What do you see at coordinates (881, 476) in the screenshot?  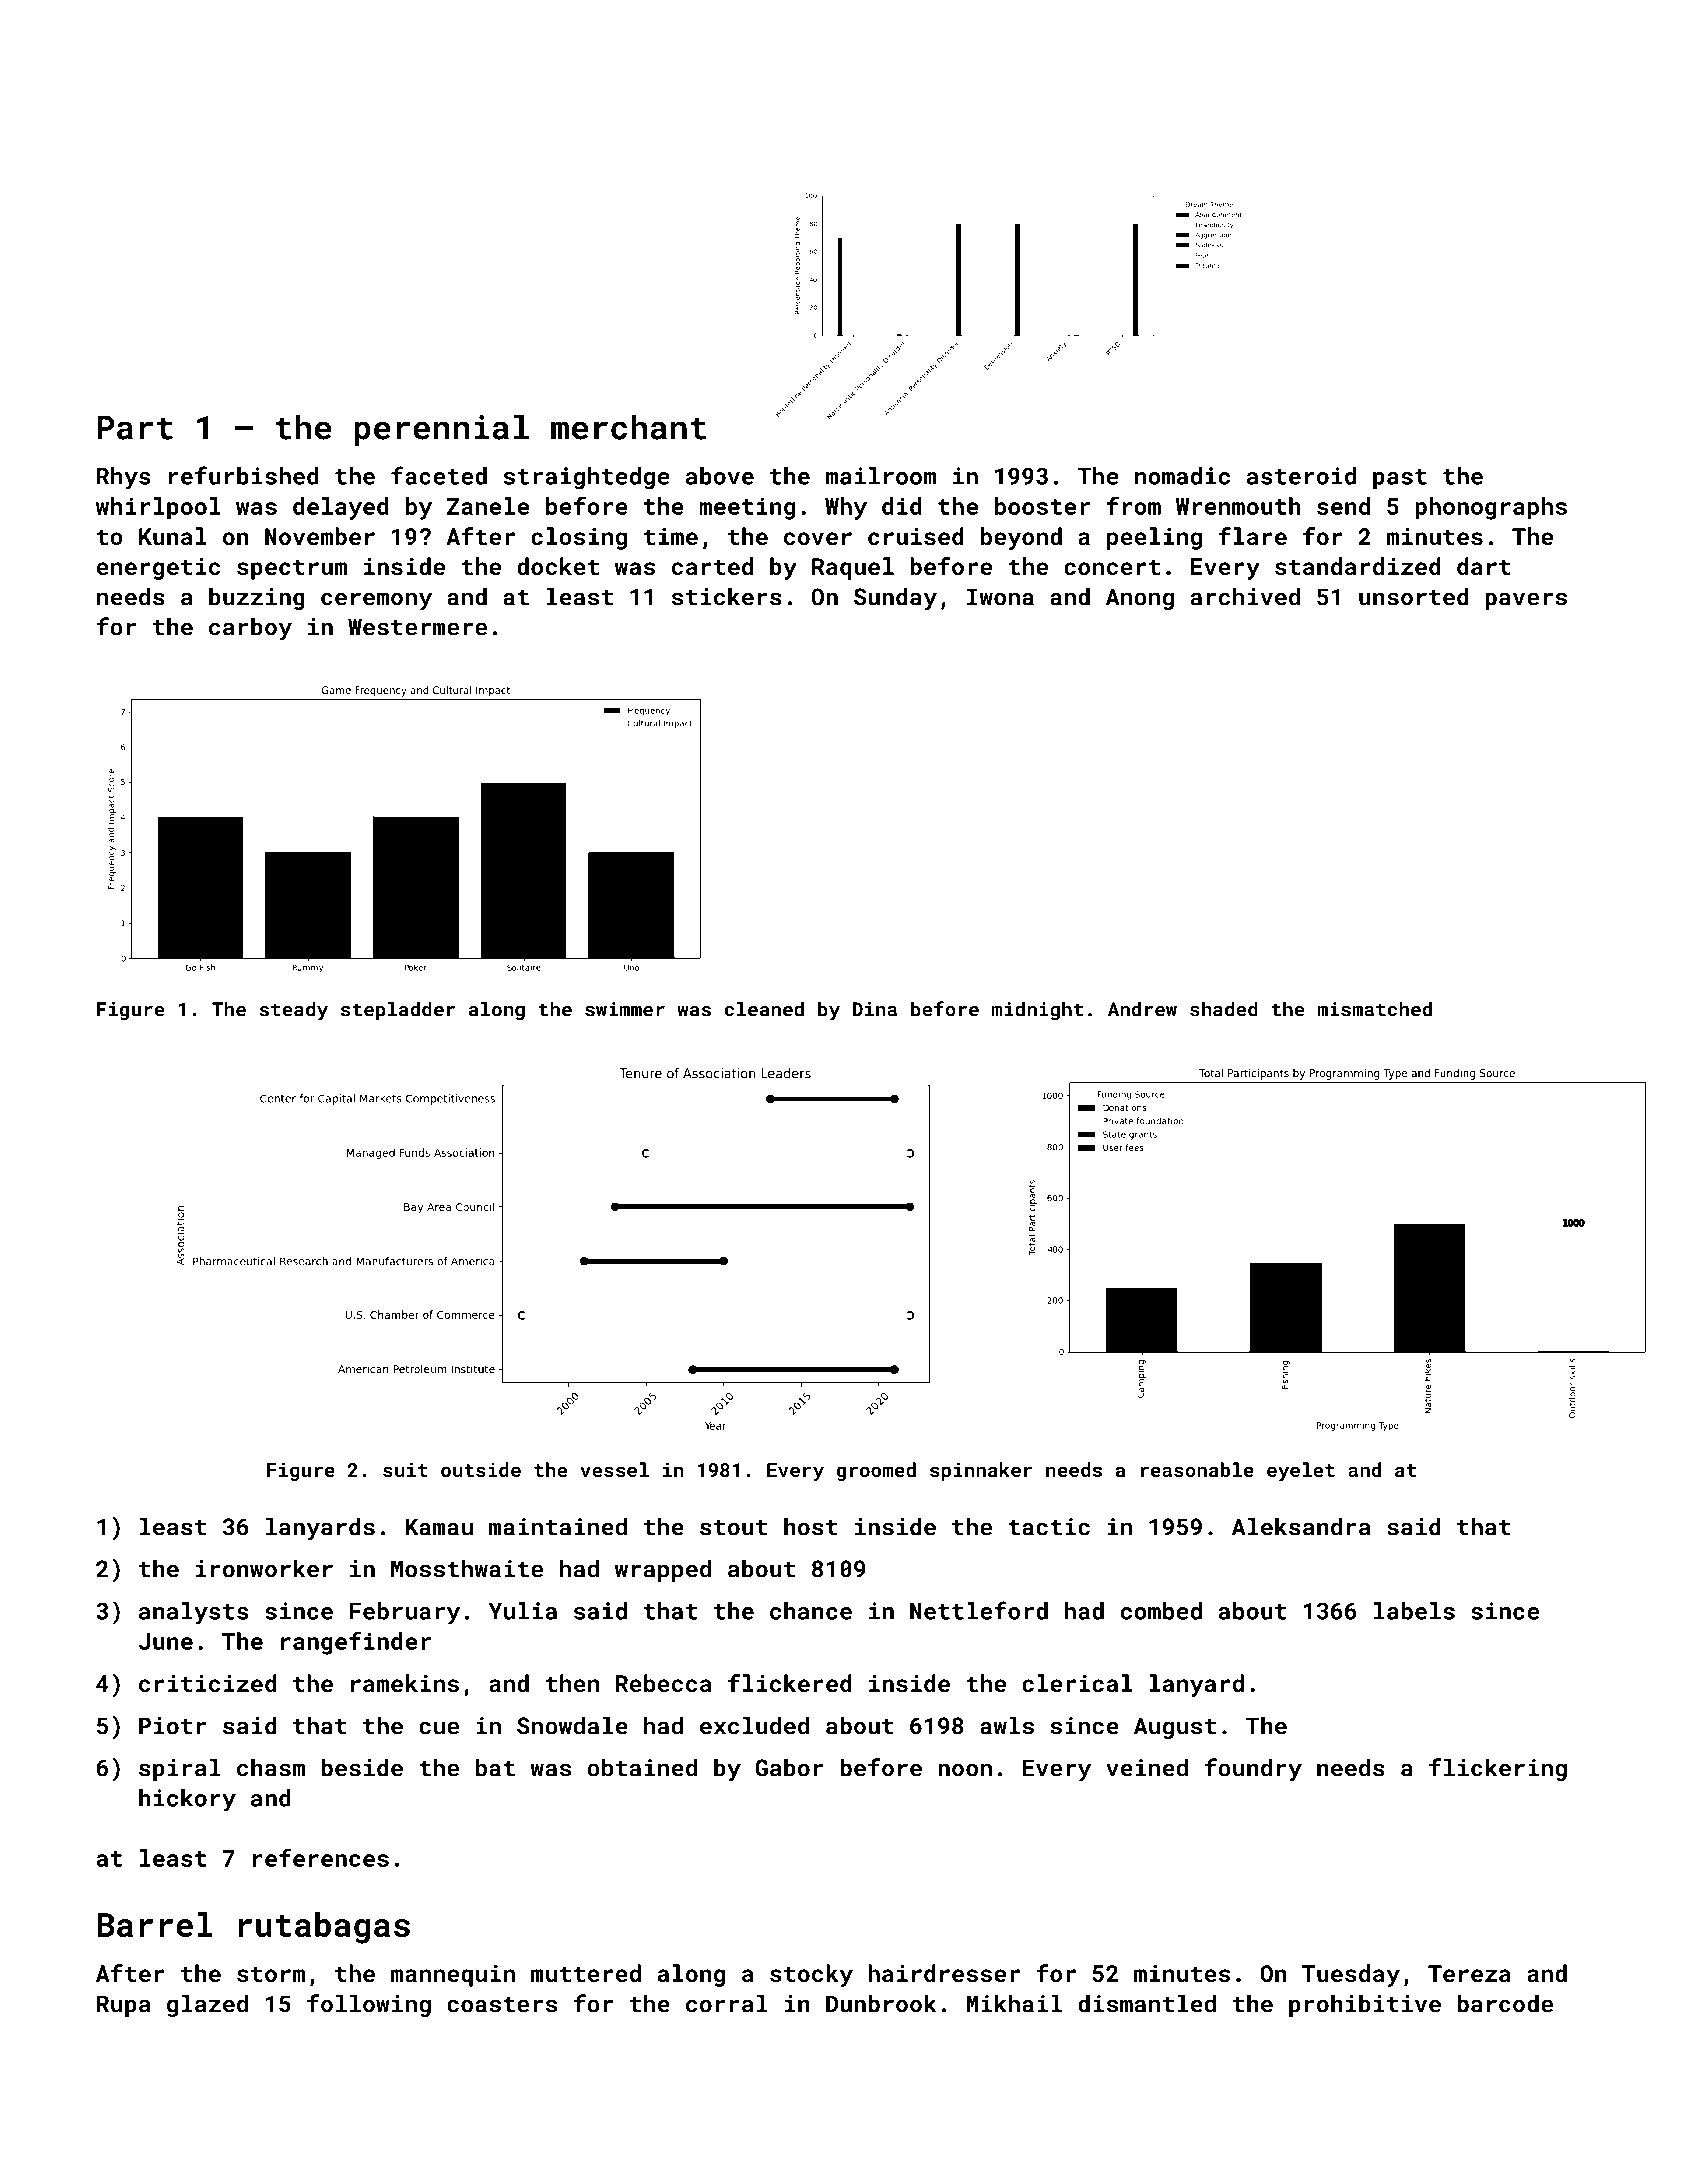 I see `mailroom` at bounding box center [881, 476].
